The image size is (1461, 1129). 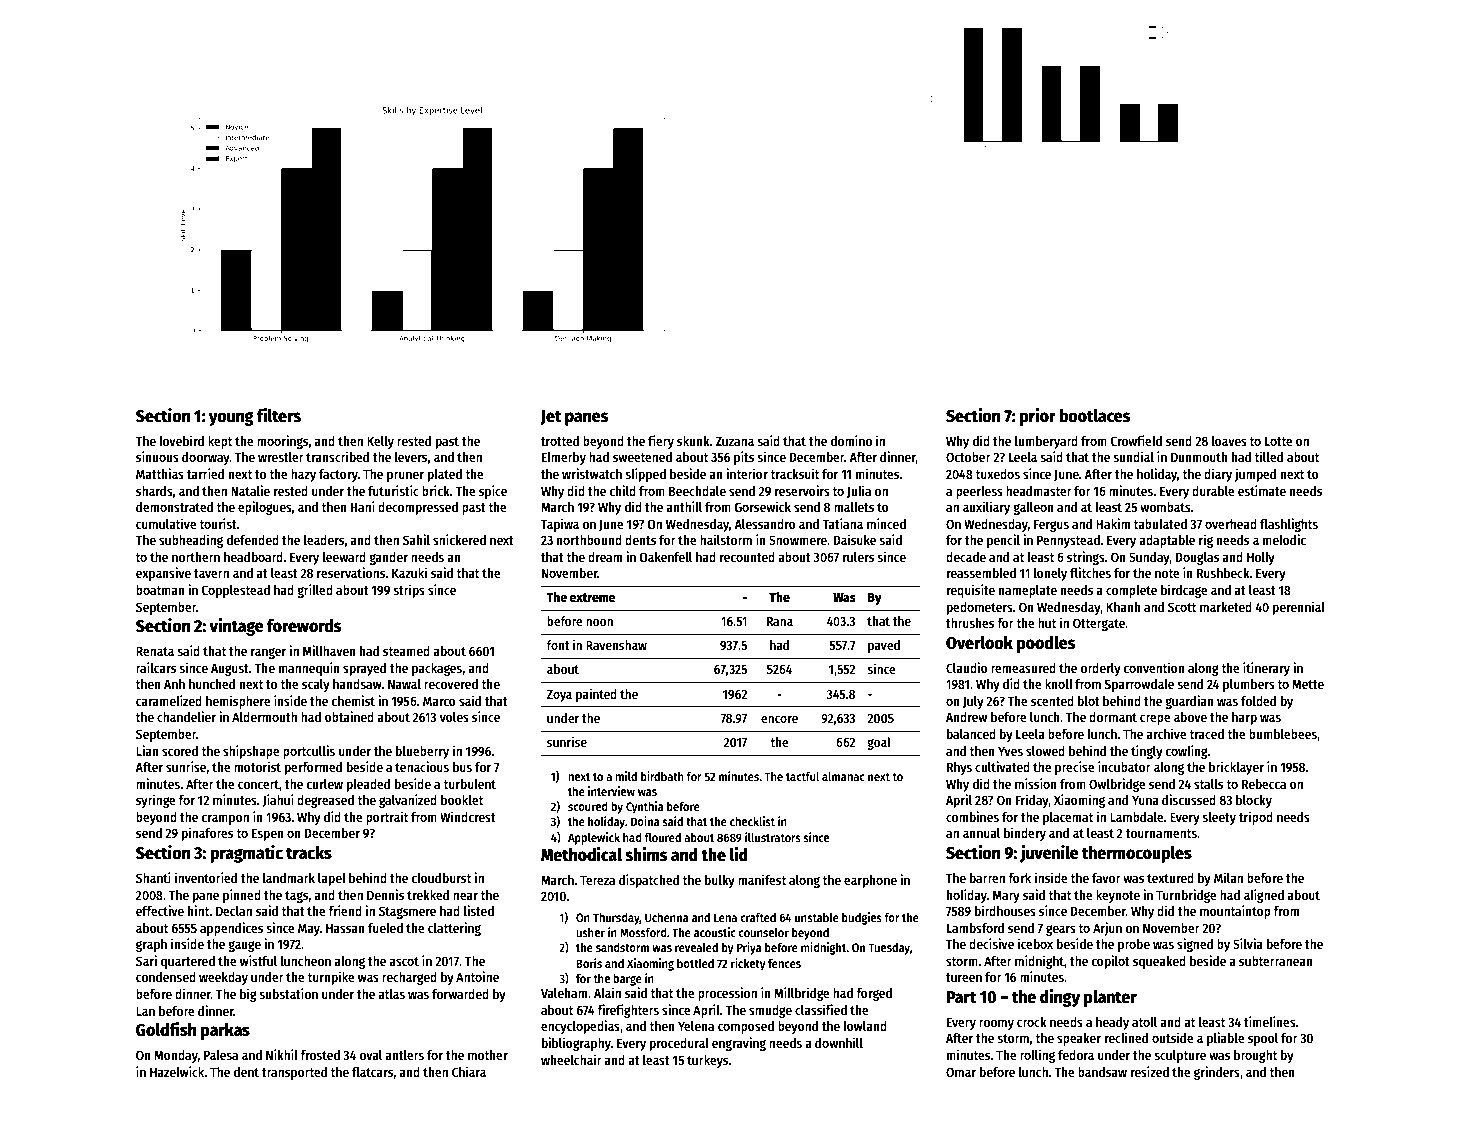 What do you see at coordinates (294, 1073) in the screenshot?
I see `transported` at bounding box center [294, 1073].
